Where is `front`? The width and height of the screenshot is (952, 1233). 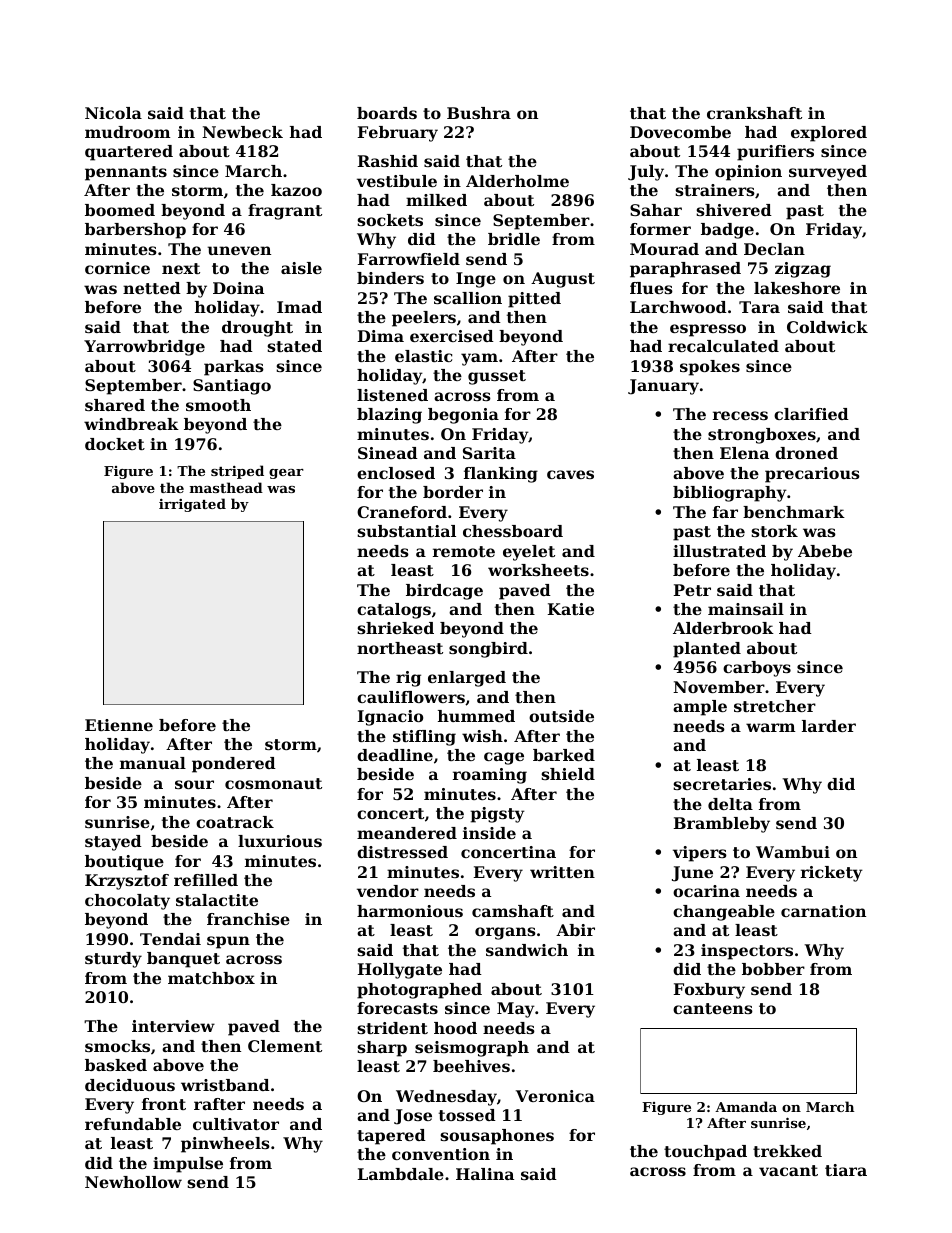 front is located at coordinates (164, 1104).
